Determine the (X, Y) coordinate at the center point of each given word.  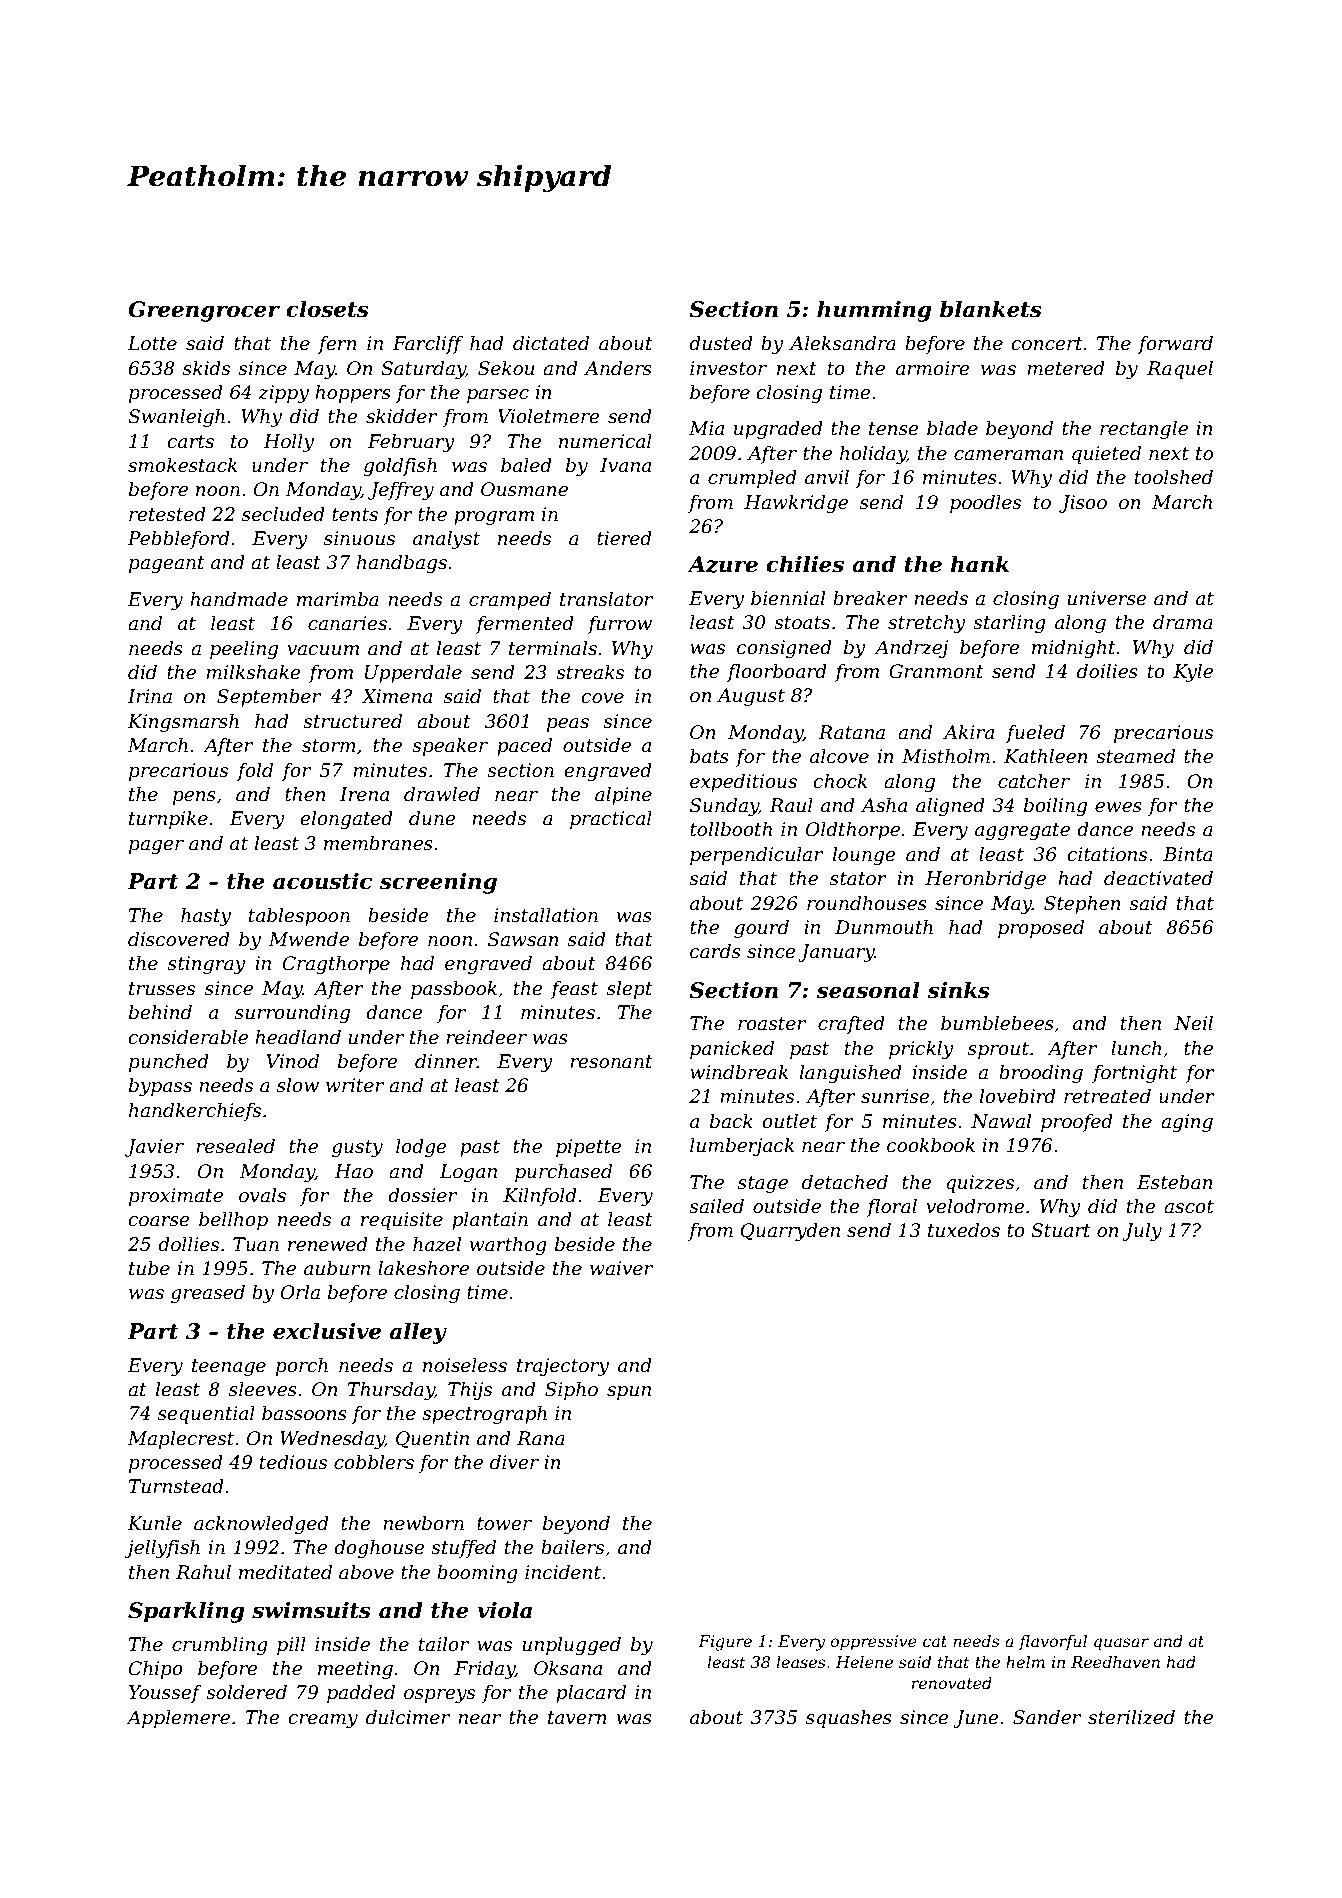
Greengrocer (204, 311)
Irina (149, 696)
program (494, 518)
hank (979, 564)
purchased (563, 1173)
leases (801, 1662)
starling (1009, 624)
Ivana (625, 465)
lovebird (1018, 1096)
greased (208, 1294)
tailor (444, 1644)
